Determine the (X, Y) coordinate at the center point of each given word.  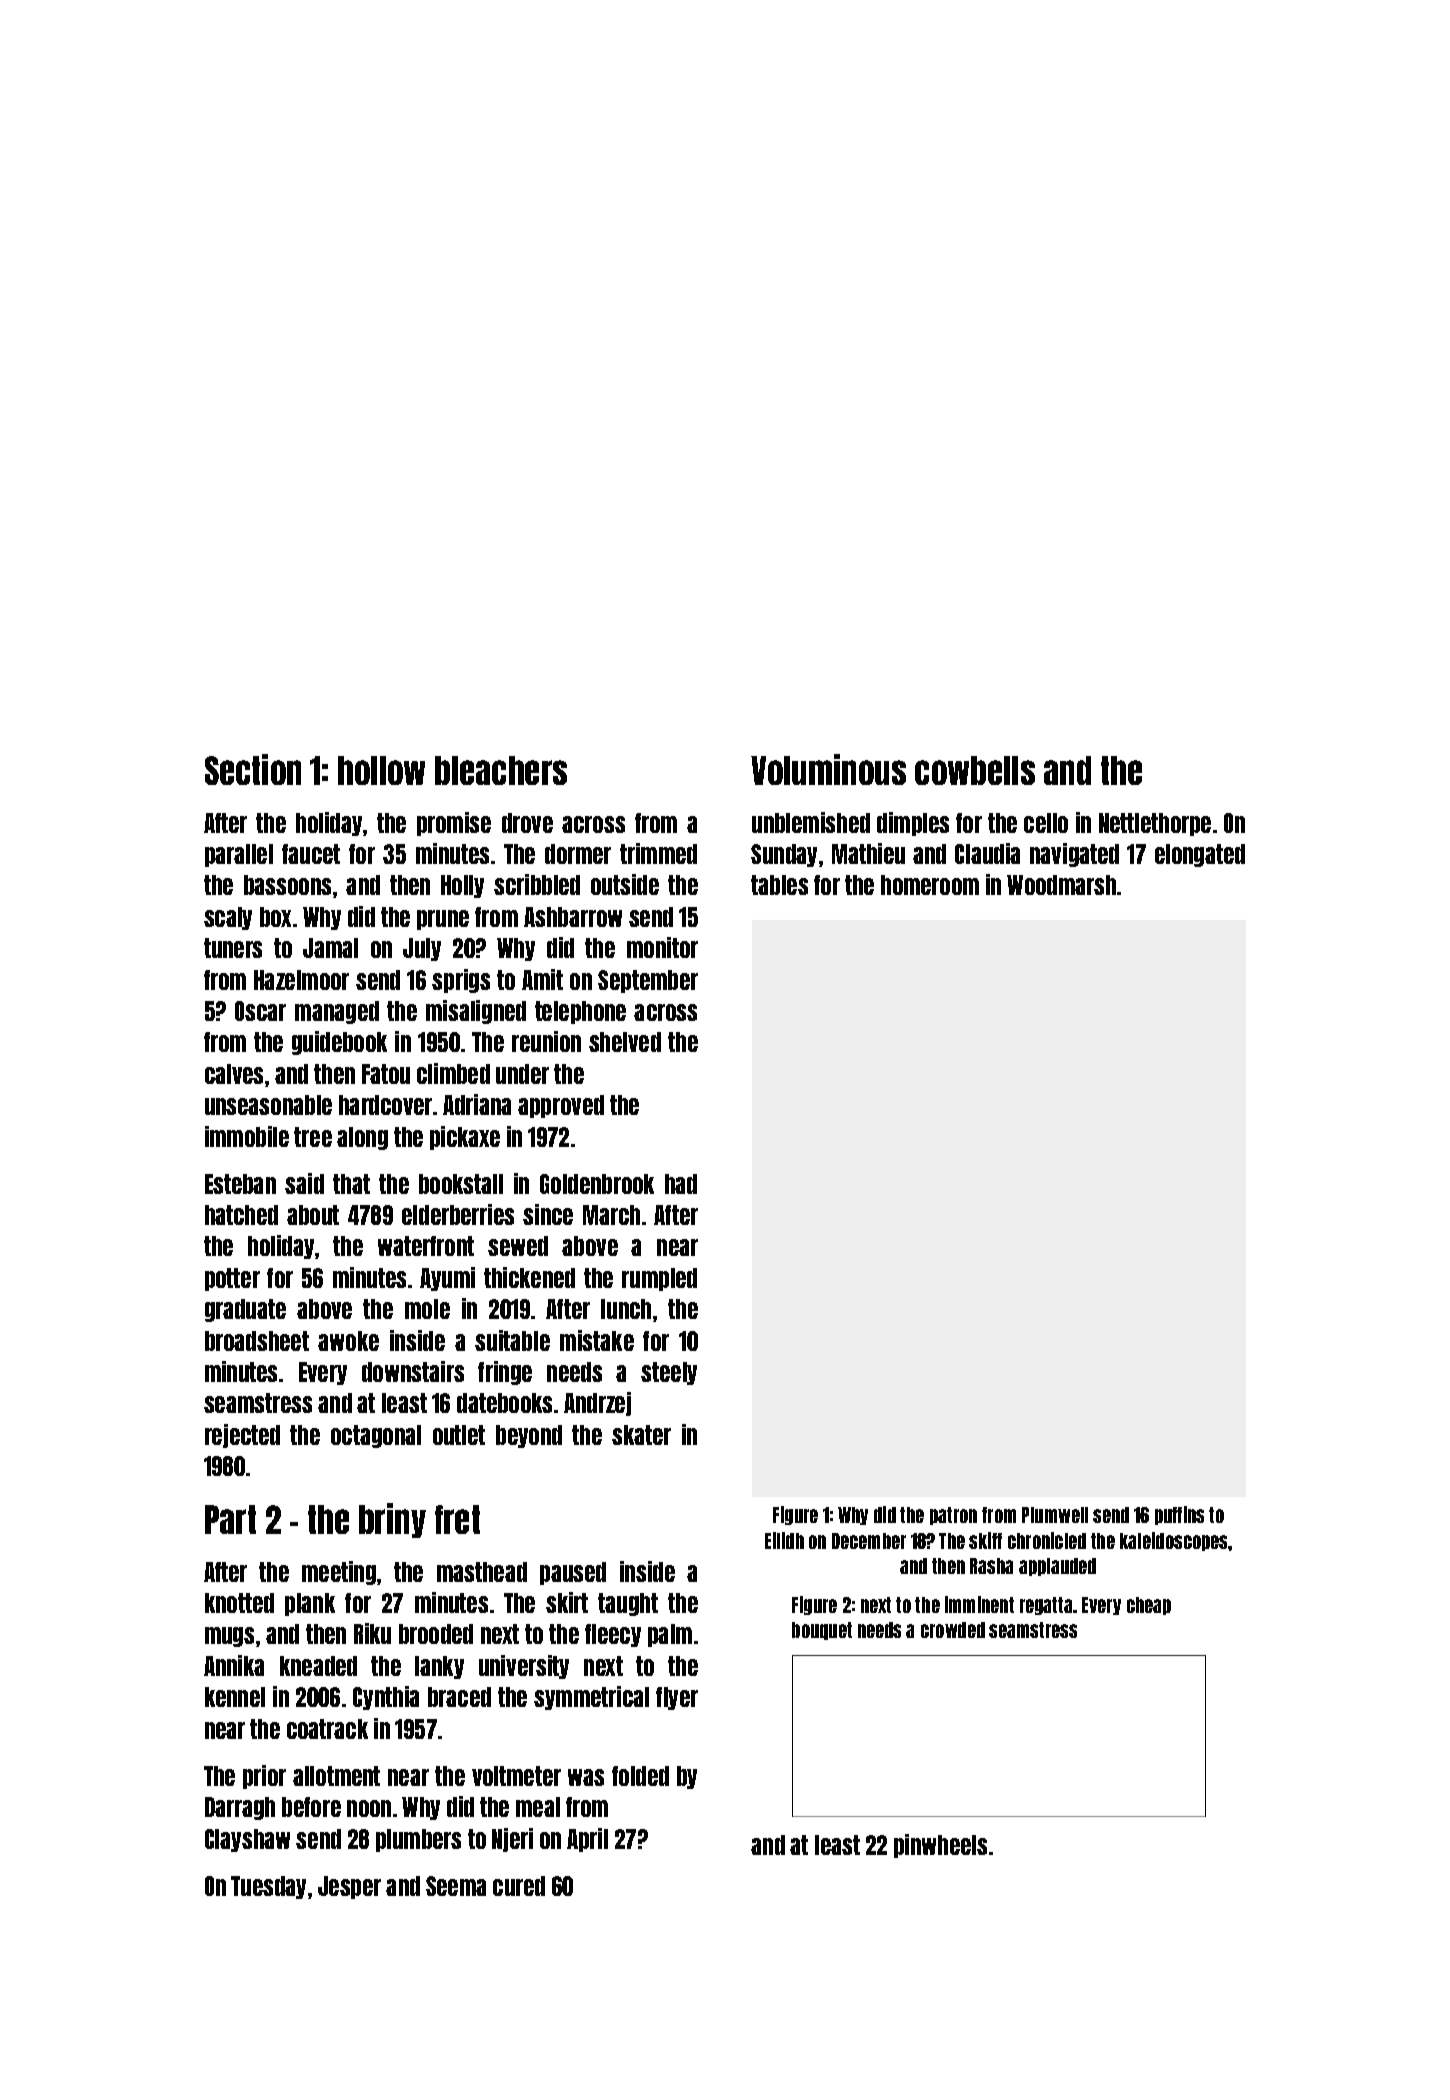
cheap (1149, 1606)
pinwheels (940, 1846)
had (681, 1184)
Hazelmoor (301, 980)
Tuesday (268, 1887)
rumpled (659, 1279)
